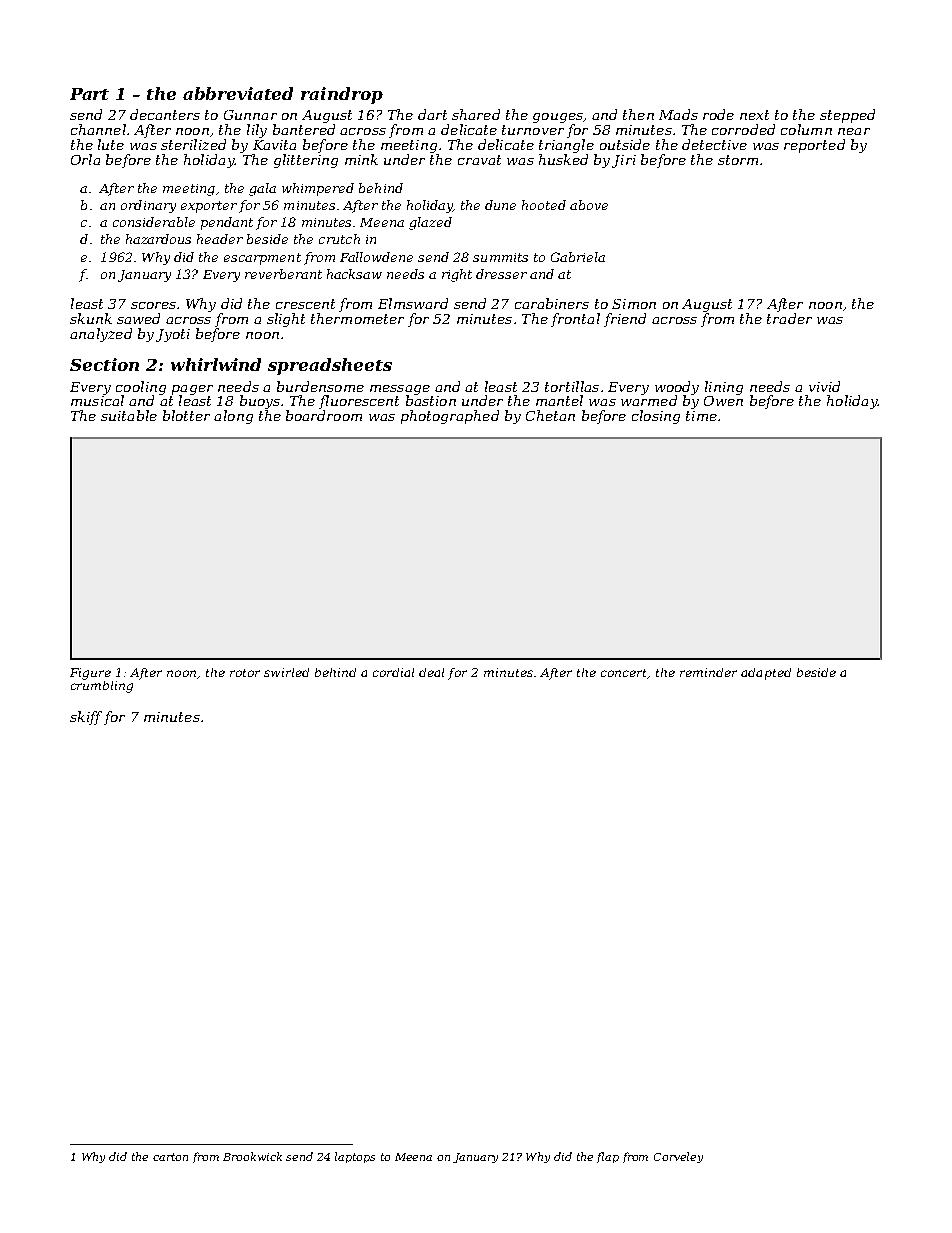  I want to click on concert, so click(624, 674).
